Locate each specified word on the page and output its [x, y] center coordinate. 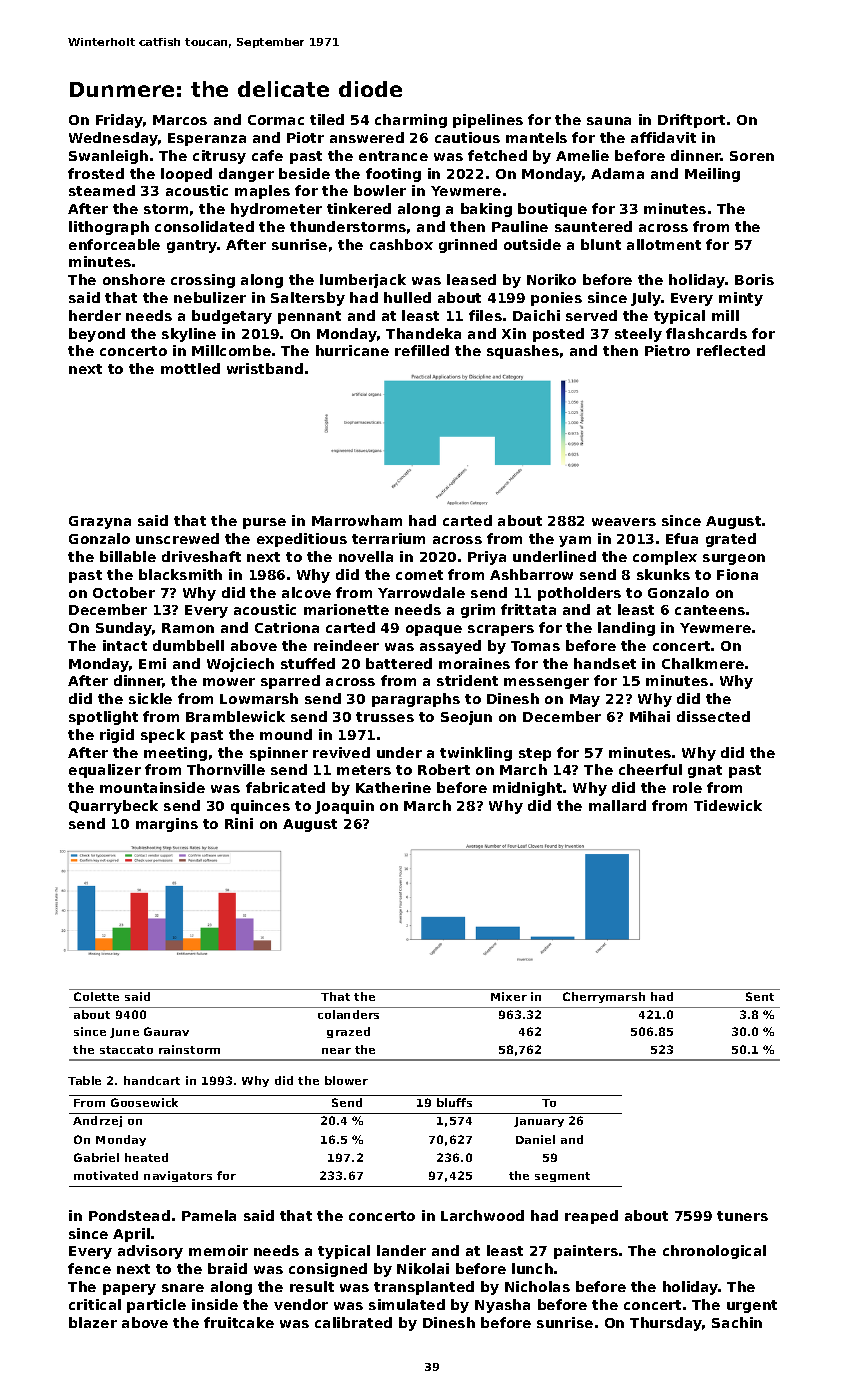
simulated [407, 1304]
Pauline [520, 226]
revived [341, 752]
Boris [754, 279]
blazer [93, 1322]
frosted [96, 173]
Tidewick [728, 805]
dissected [713, 716]
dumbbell [188, 645]
